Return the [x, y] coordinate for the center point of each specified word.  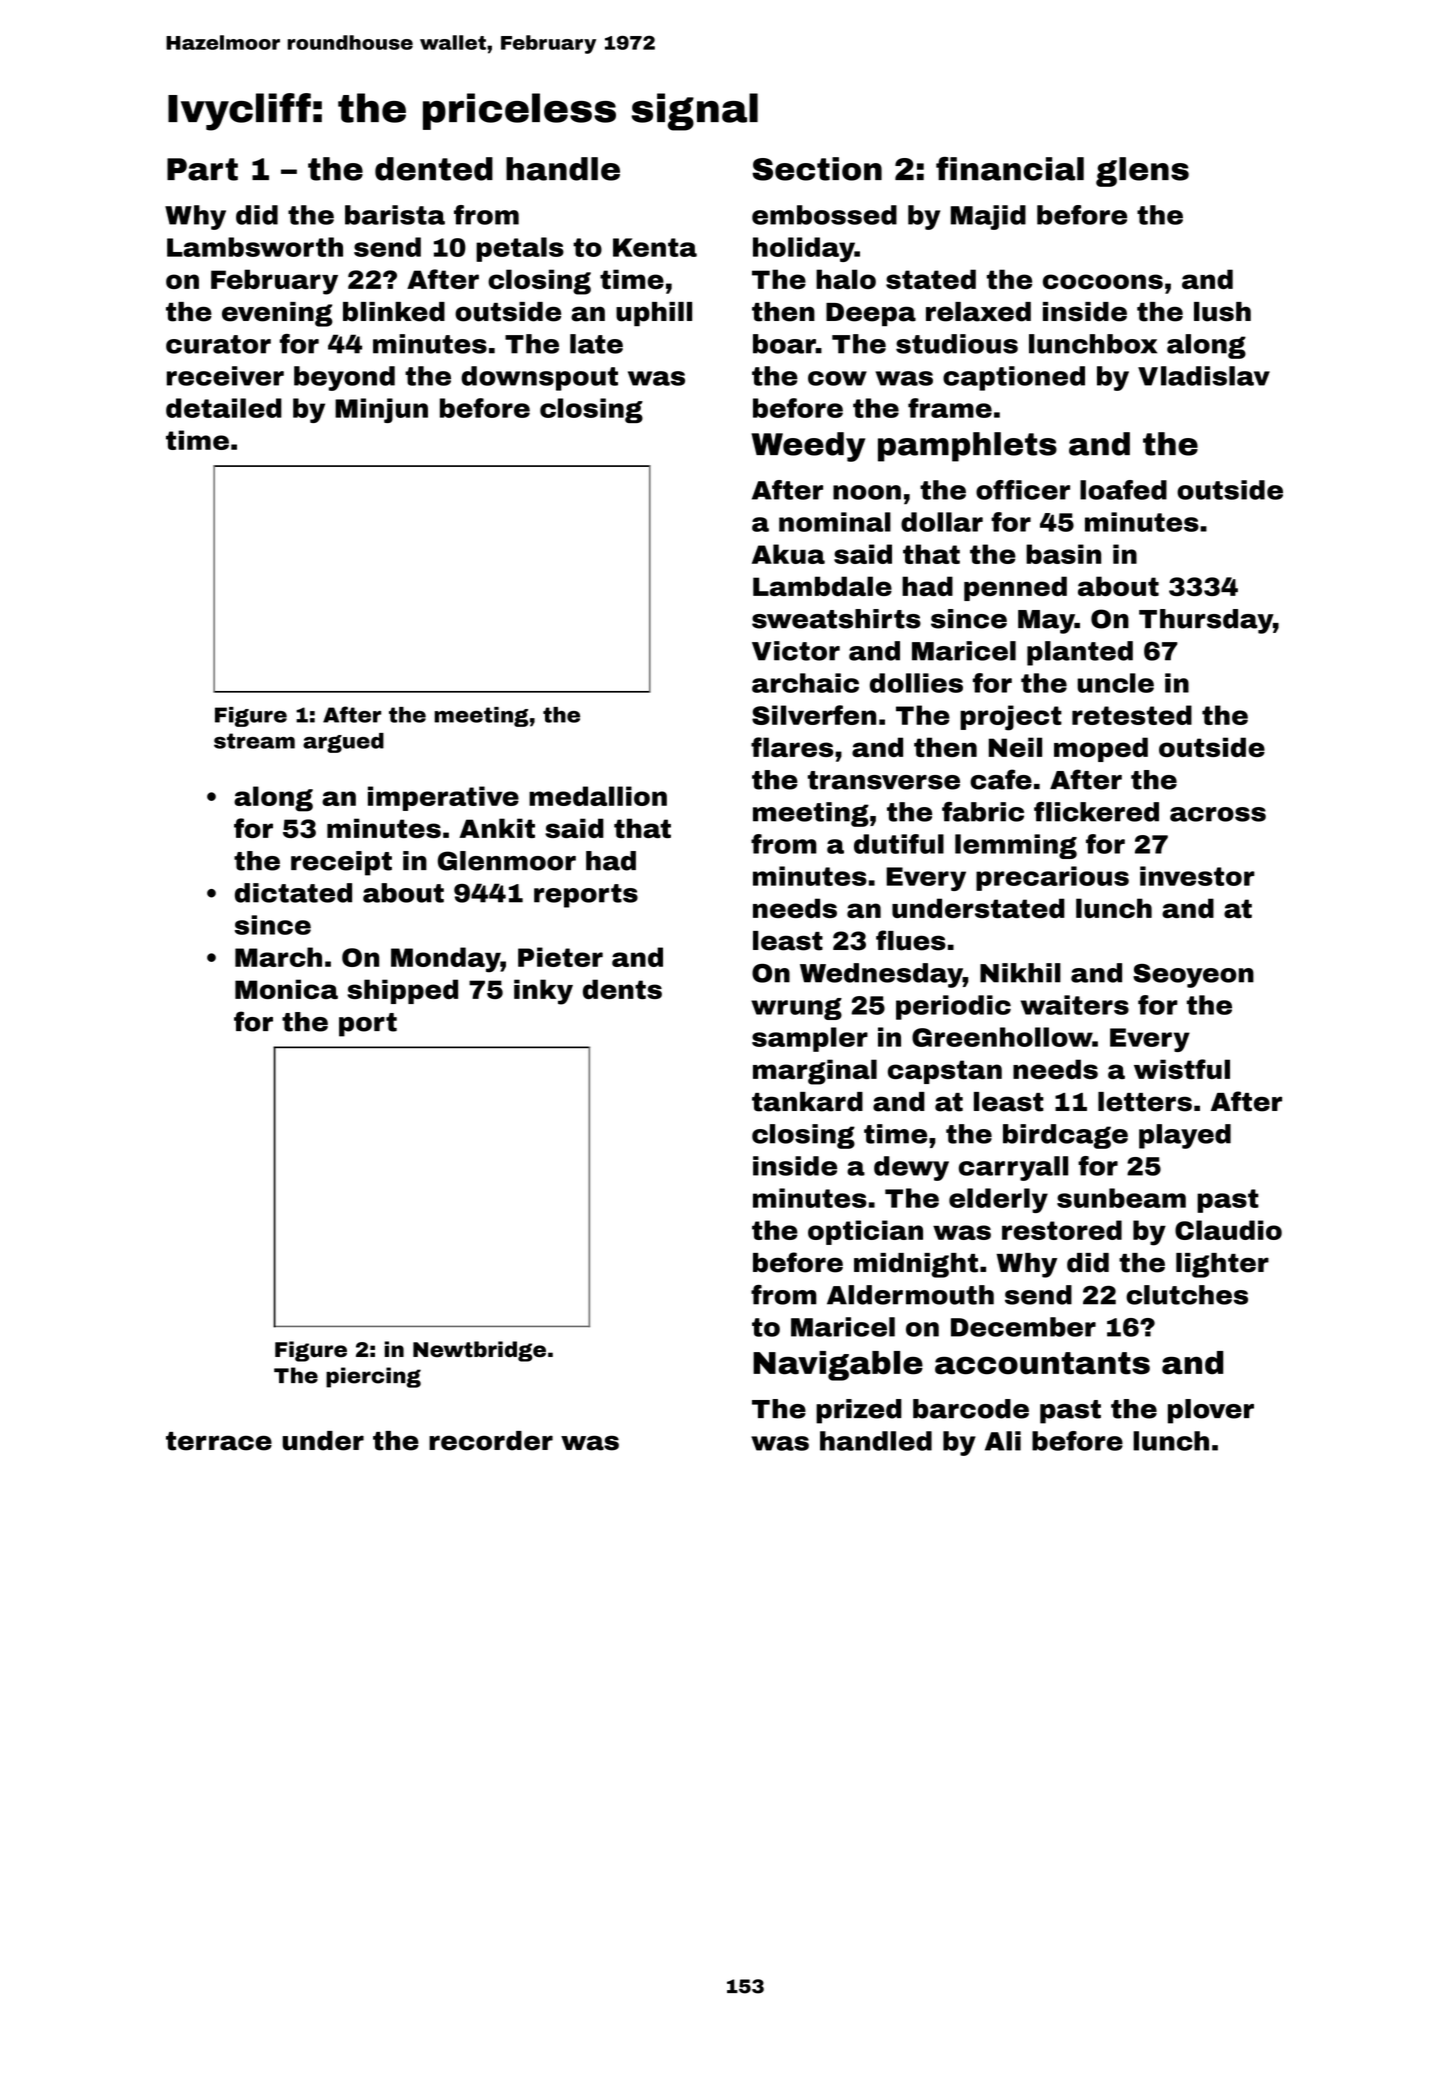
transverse [884, 780]
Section [817, 169]
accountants [1042, 1363]
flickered [1096, 812]
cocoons [1103, 281]
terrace [219, 1441]
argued [343, 743]
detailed [224, 408]
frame [950, 408]
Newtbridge [479, 1351]
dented [434, 169]
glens [1142, 172]
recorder [491, 1441]
